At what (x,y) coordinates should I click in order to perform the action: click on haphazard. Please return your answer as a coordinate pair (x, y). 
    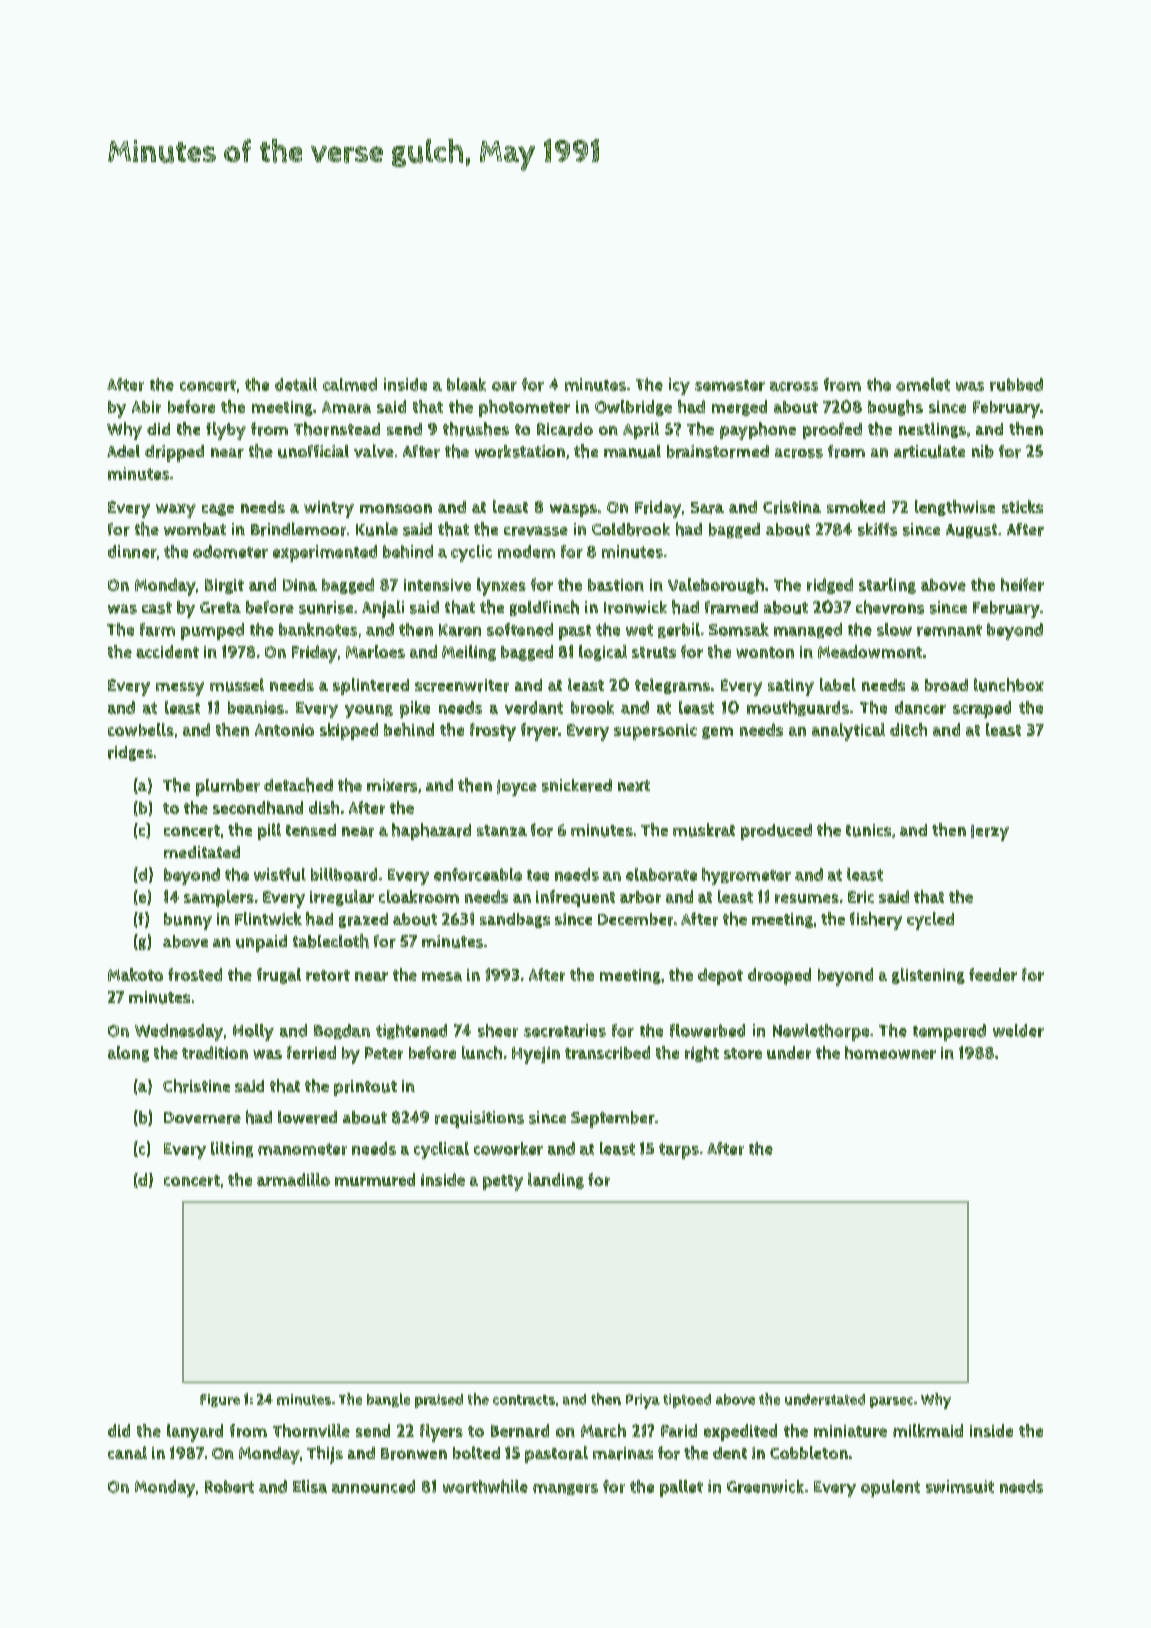
    Looking at the image, I should click on (431, 831).
